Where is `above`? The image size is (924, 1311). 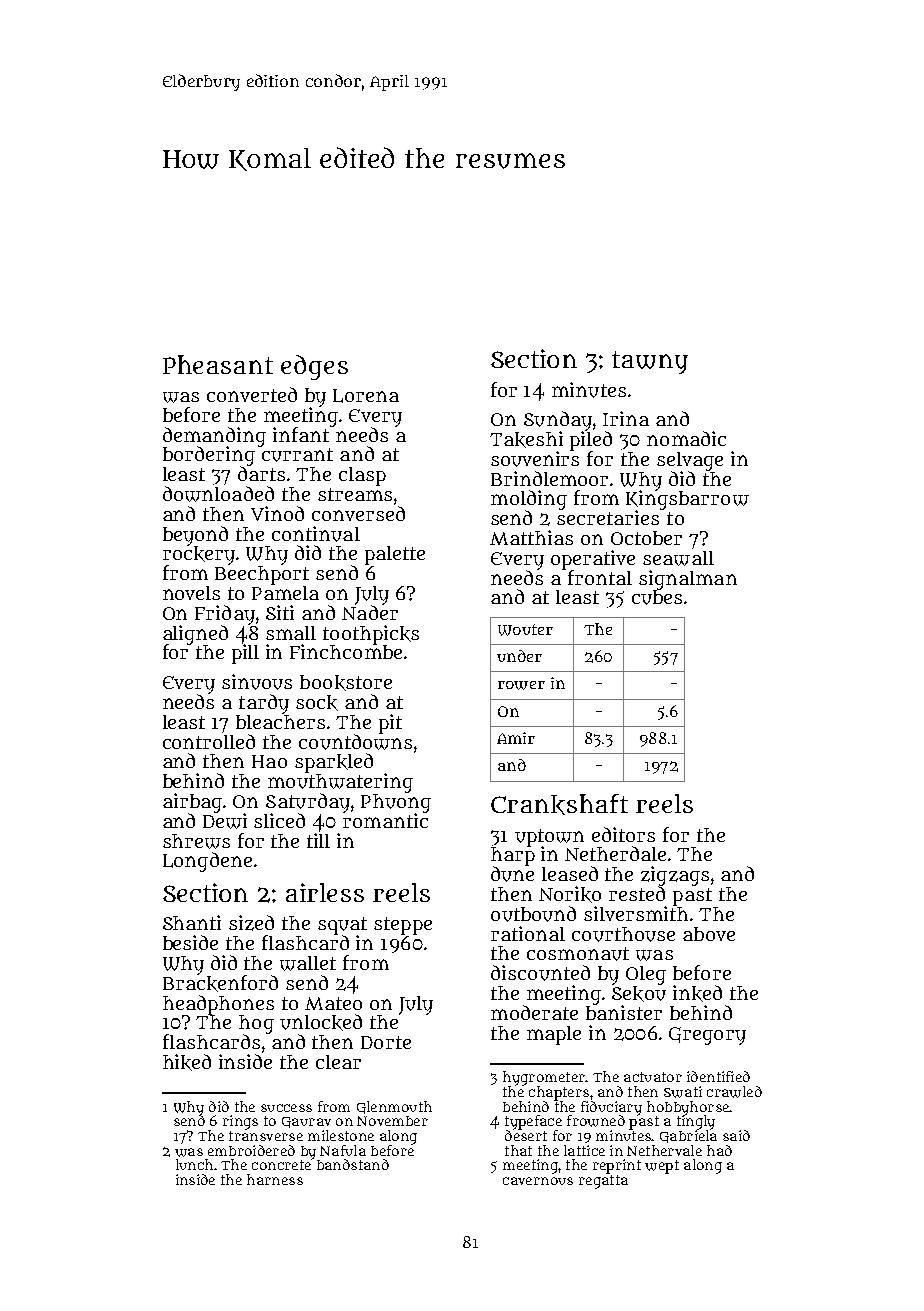 above is located at coordinates (709, 934).
